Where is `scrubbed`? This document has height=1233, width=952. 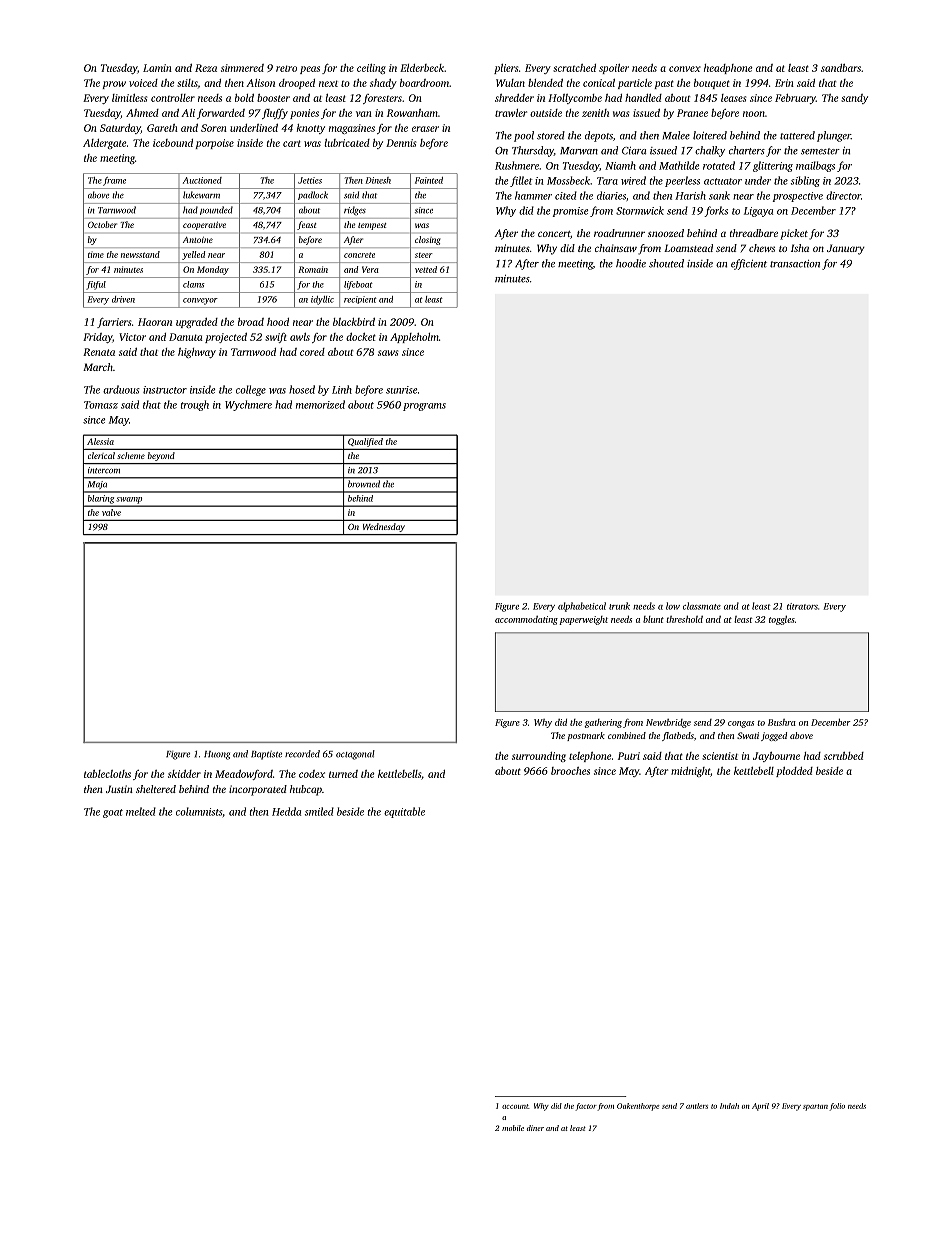
scrubbed is located at coordinates (844, 756).
